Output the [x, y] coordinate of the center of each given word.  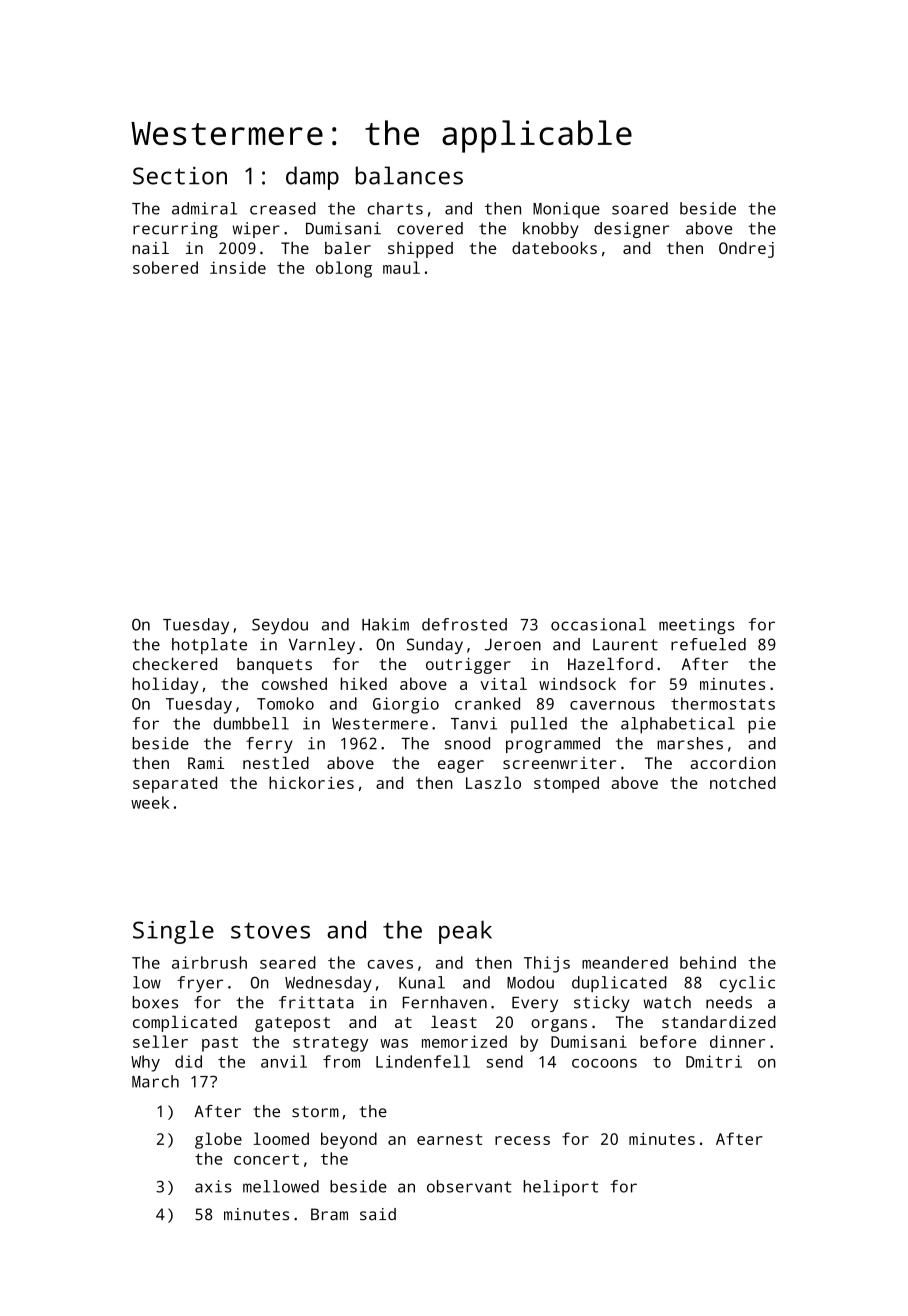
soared [640, 208]
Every [535, 1004]
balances [409, 175]
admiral [204, 208]
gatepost [292, 1024]
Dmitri [714, 1061]
